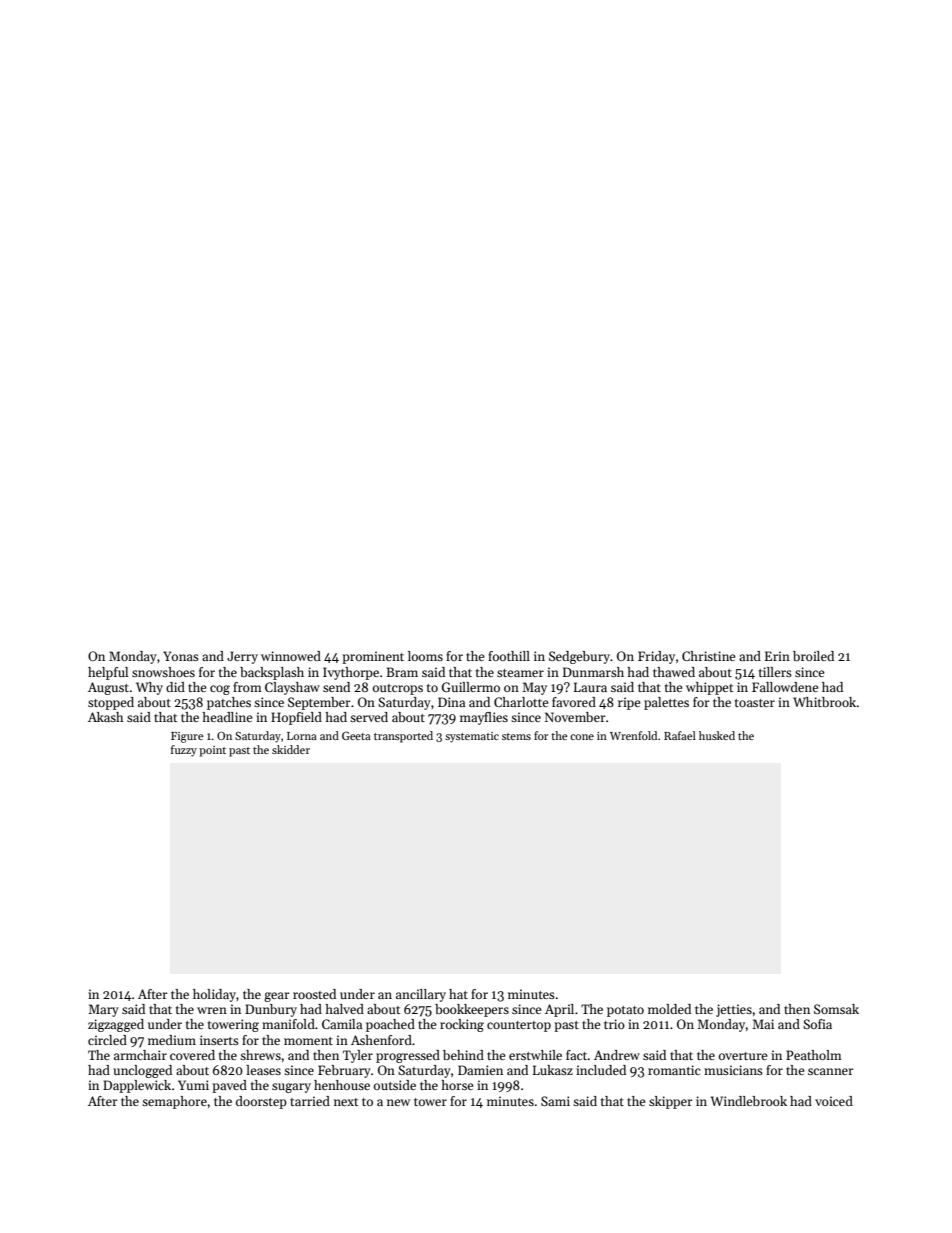 This screenshot has height=1233, width=952. I want to click on roosted, so click(314, 994).
